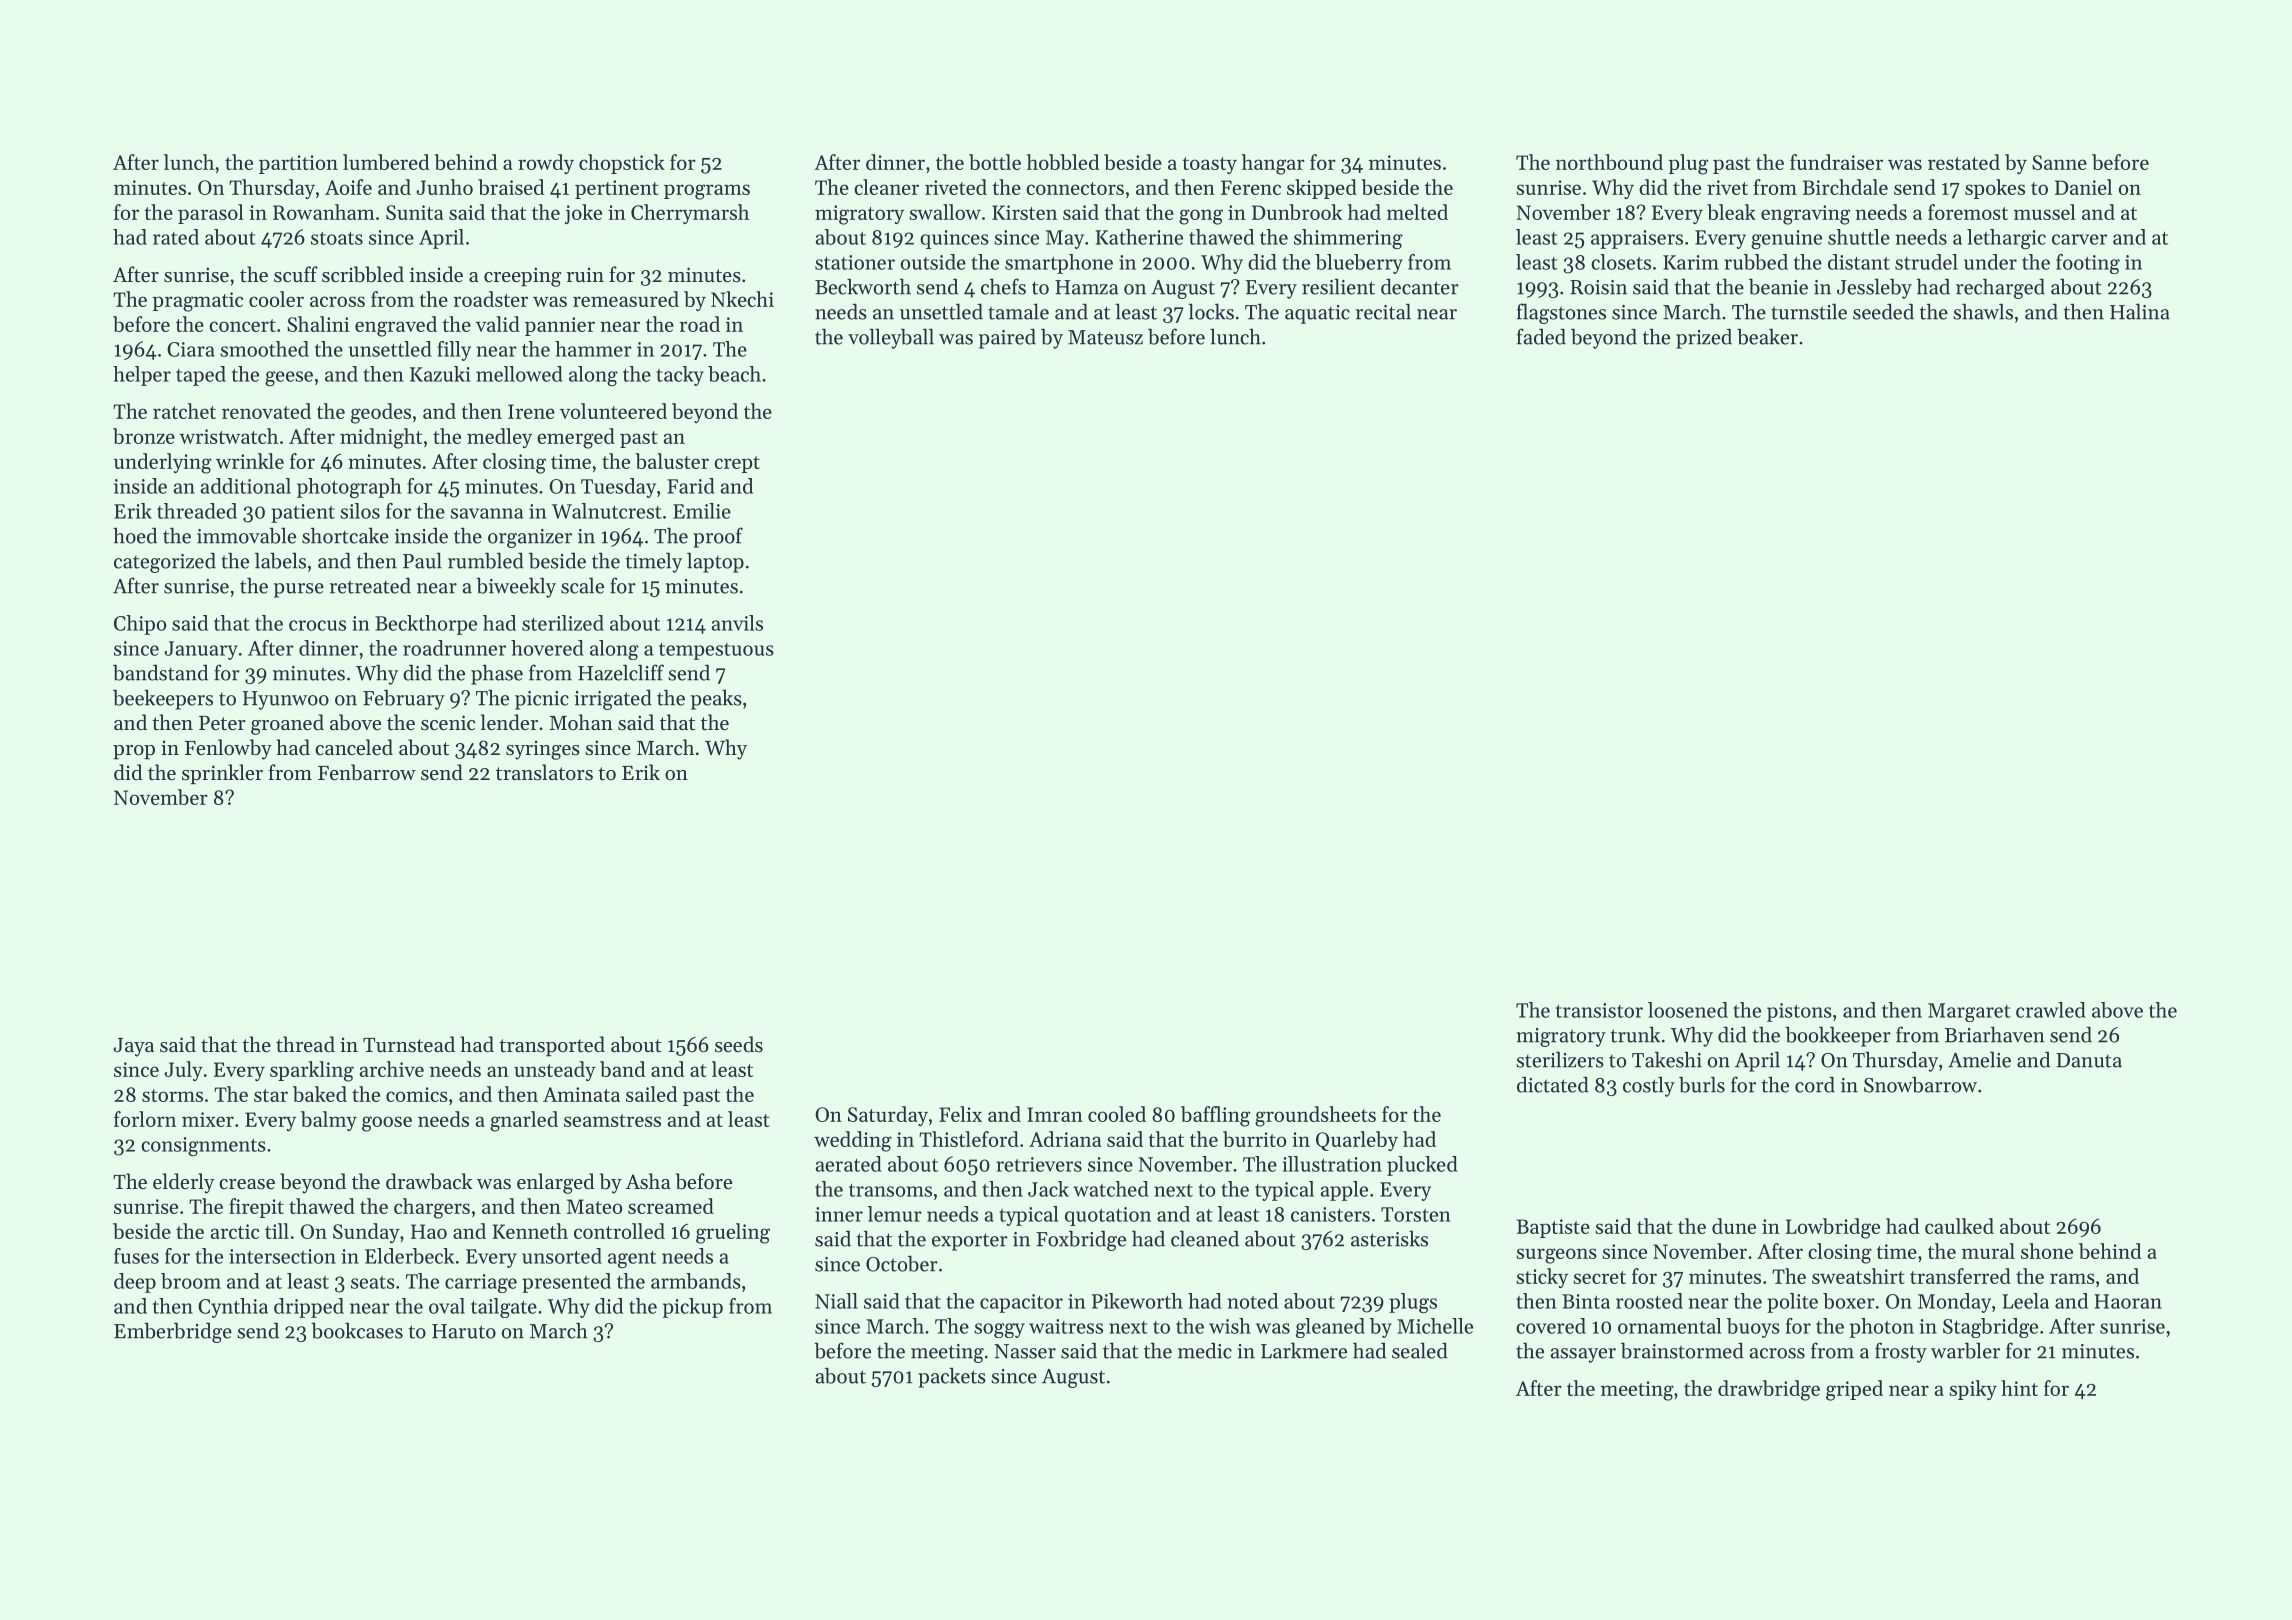 The image size is (2292, 1620). Describe the element at coordinates (1417, 212) in the screenshot. I see `melted` at that location.
